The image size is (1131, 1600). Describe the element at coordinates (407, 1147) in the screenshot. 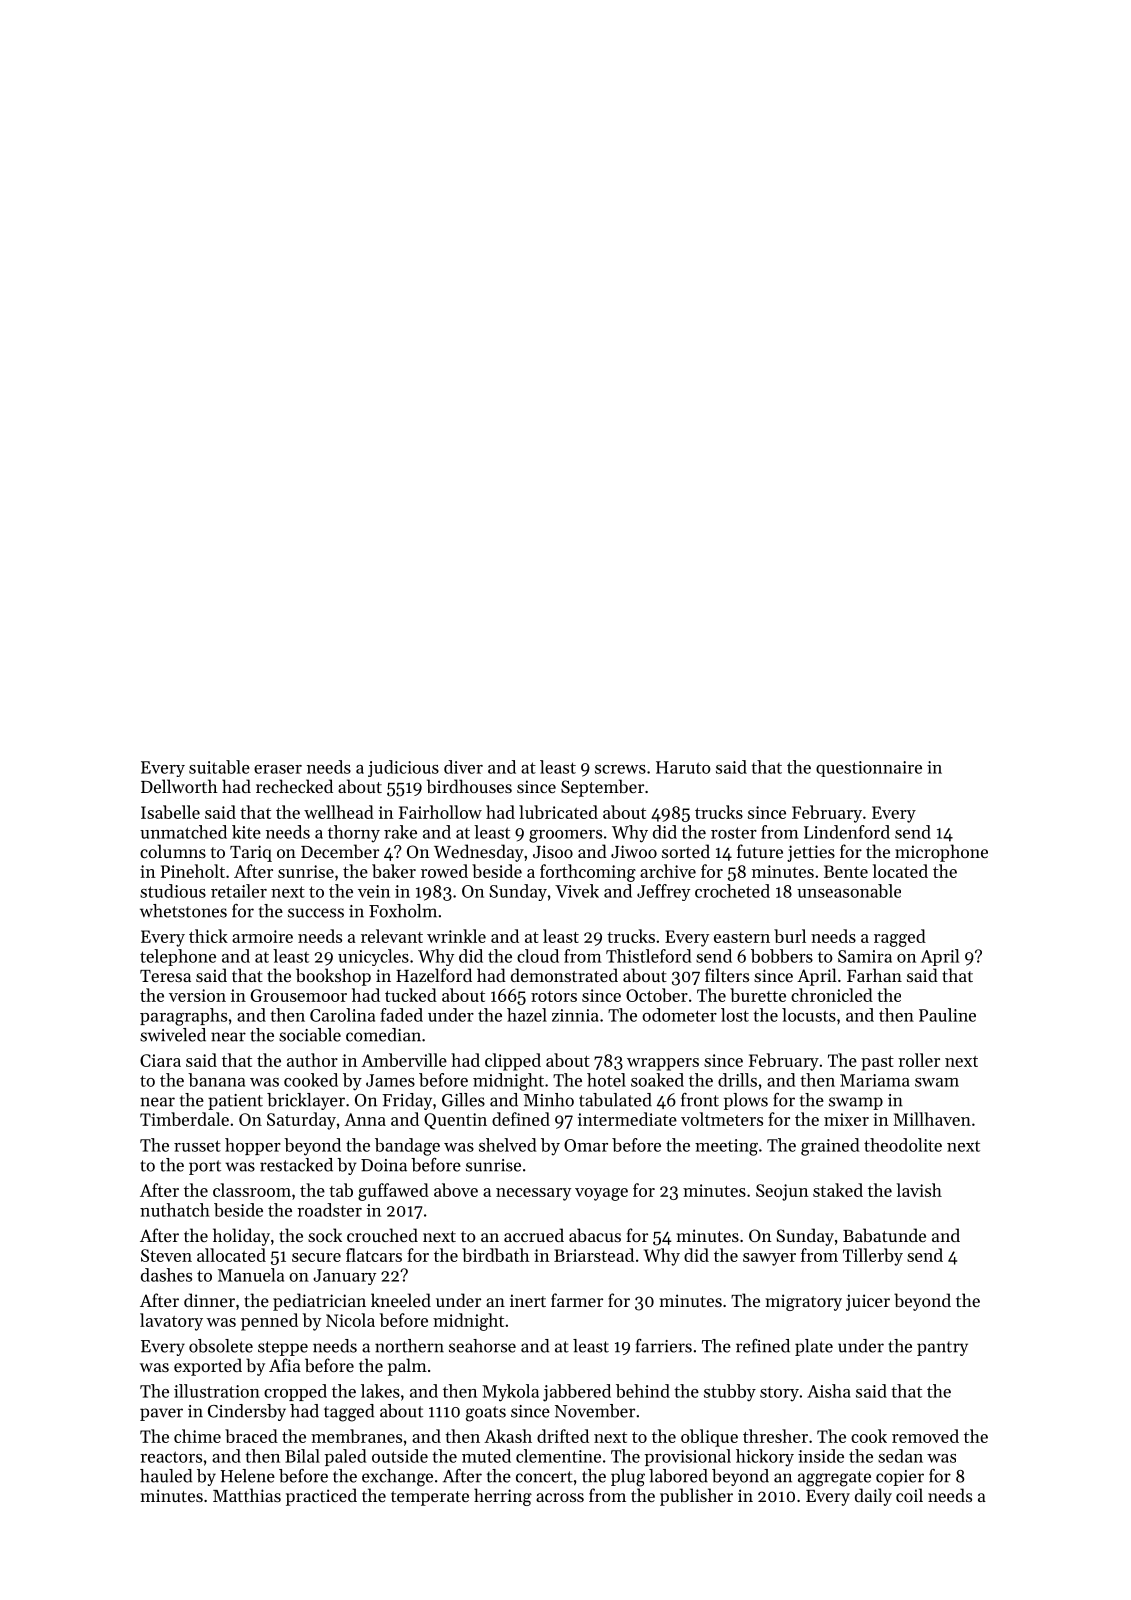

I see `bandage` at that location.
